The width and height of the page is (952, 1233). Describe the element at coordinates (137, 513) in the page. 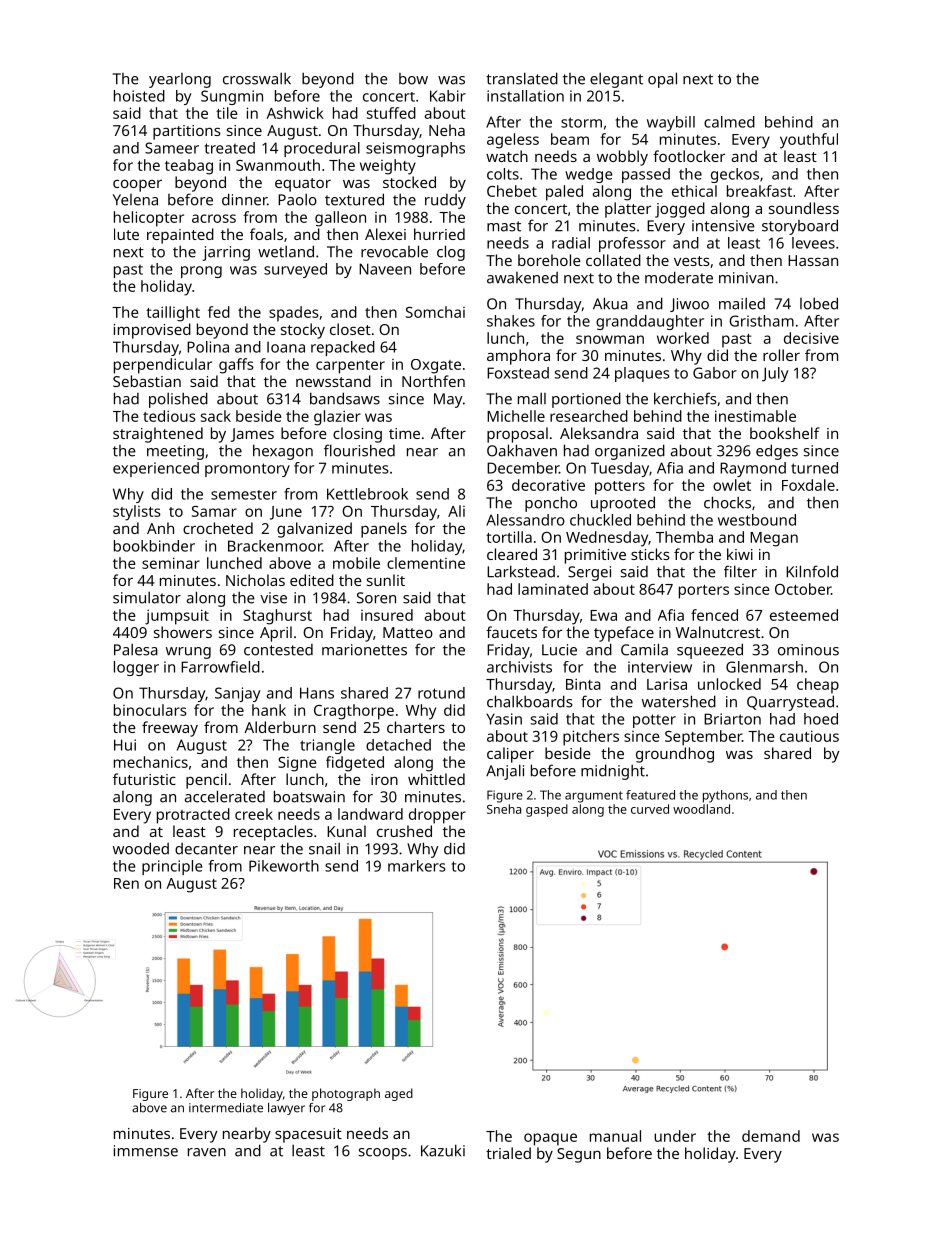

I see `stylists` at that location.
